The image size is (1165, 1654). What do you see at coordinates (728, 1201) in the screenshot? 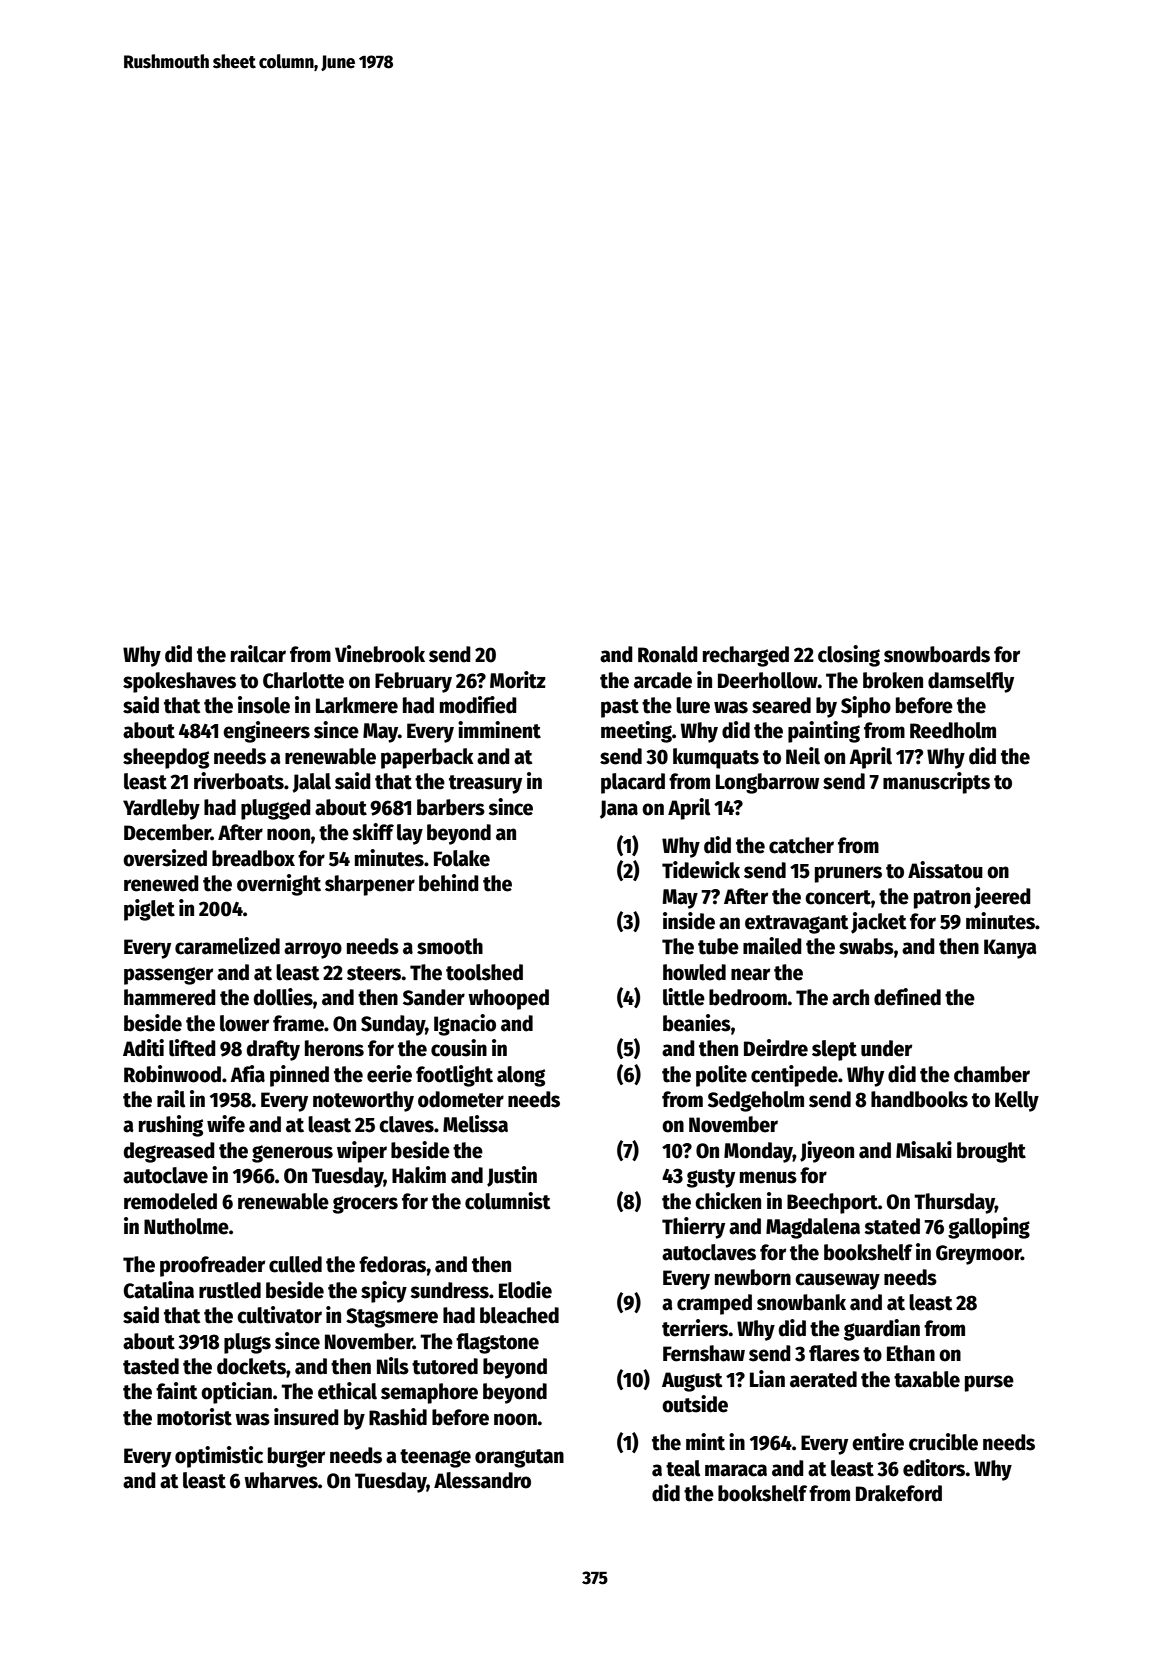
I see `chicken` at bounding box center [728, 1201].
